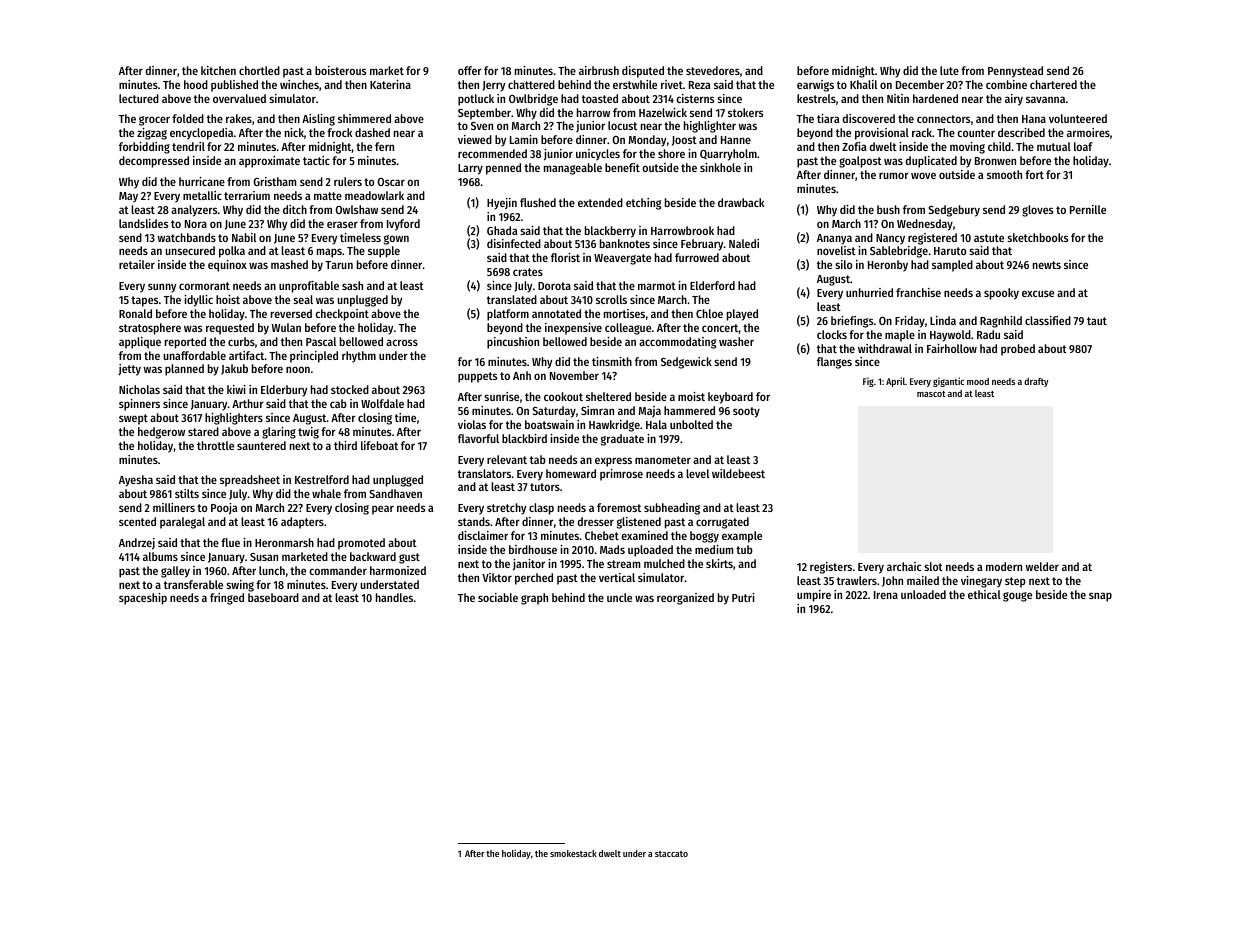 This page has height=952, width=1233. Describe the element at coordinates (1047, 265) in the page. I see `newts` at that location.
